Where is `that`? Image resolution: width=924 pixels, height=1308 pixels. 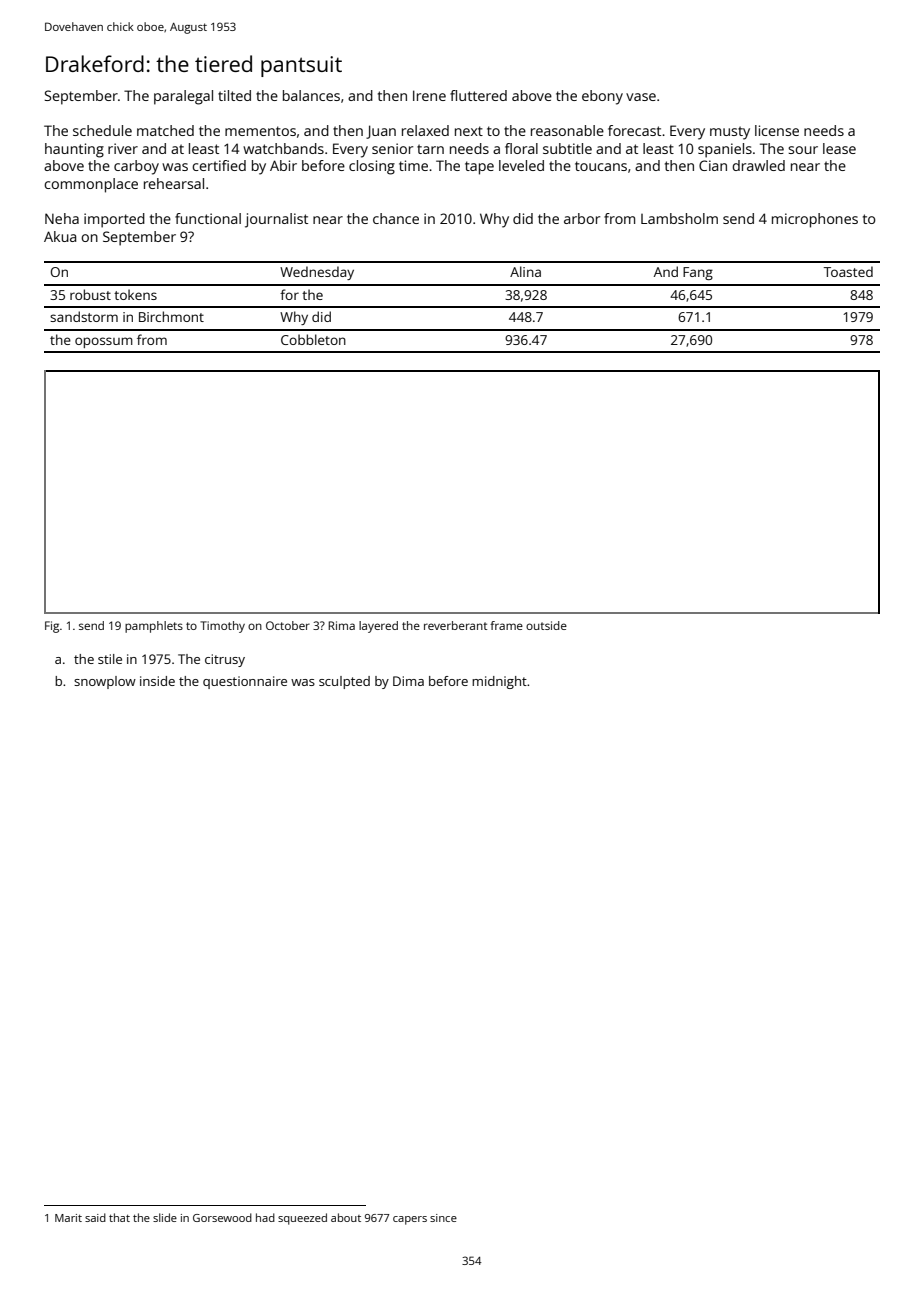
that is located at coordinates (119, 1217).
